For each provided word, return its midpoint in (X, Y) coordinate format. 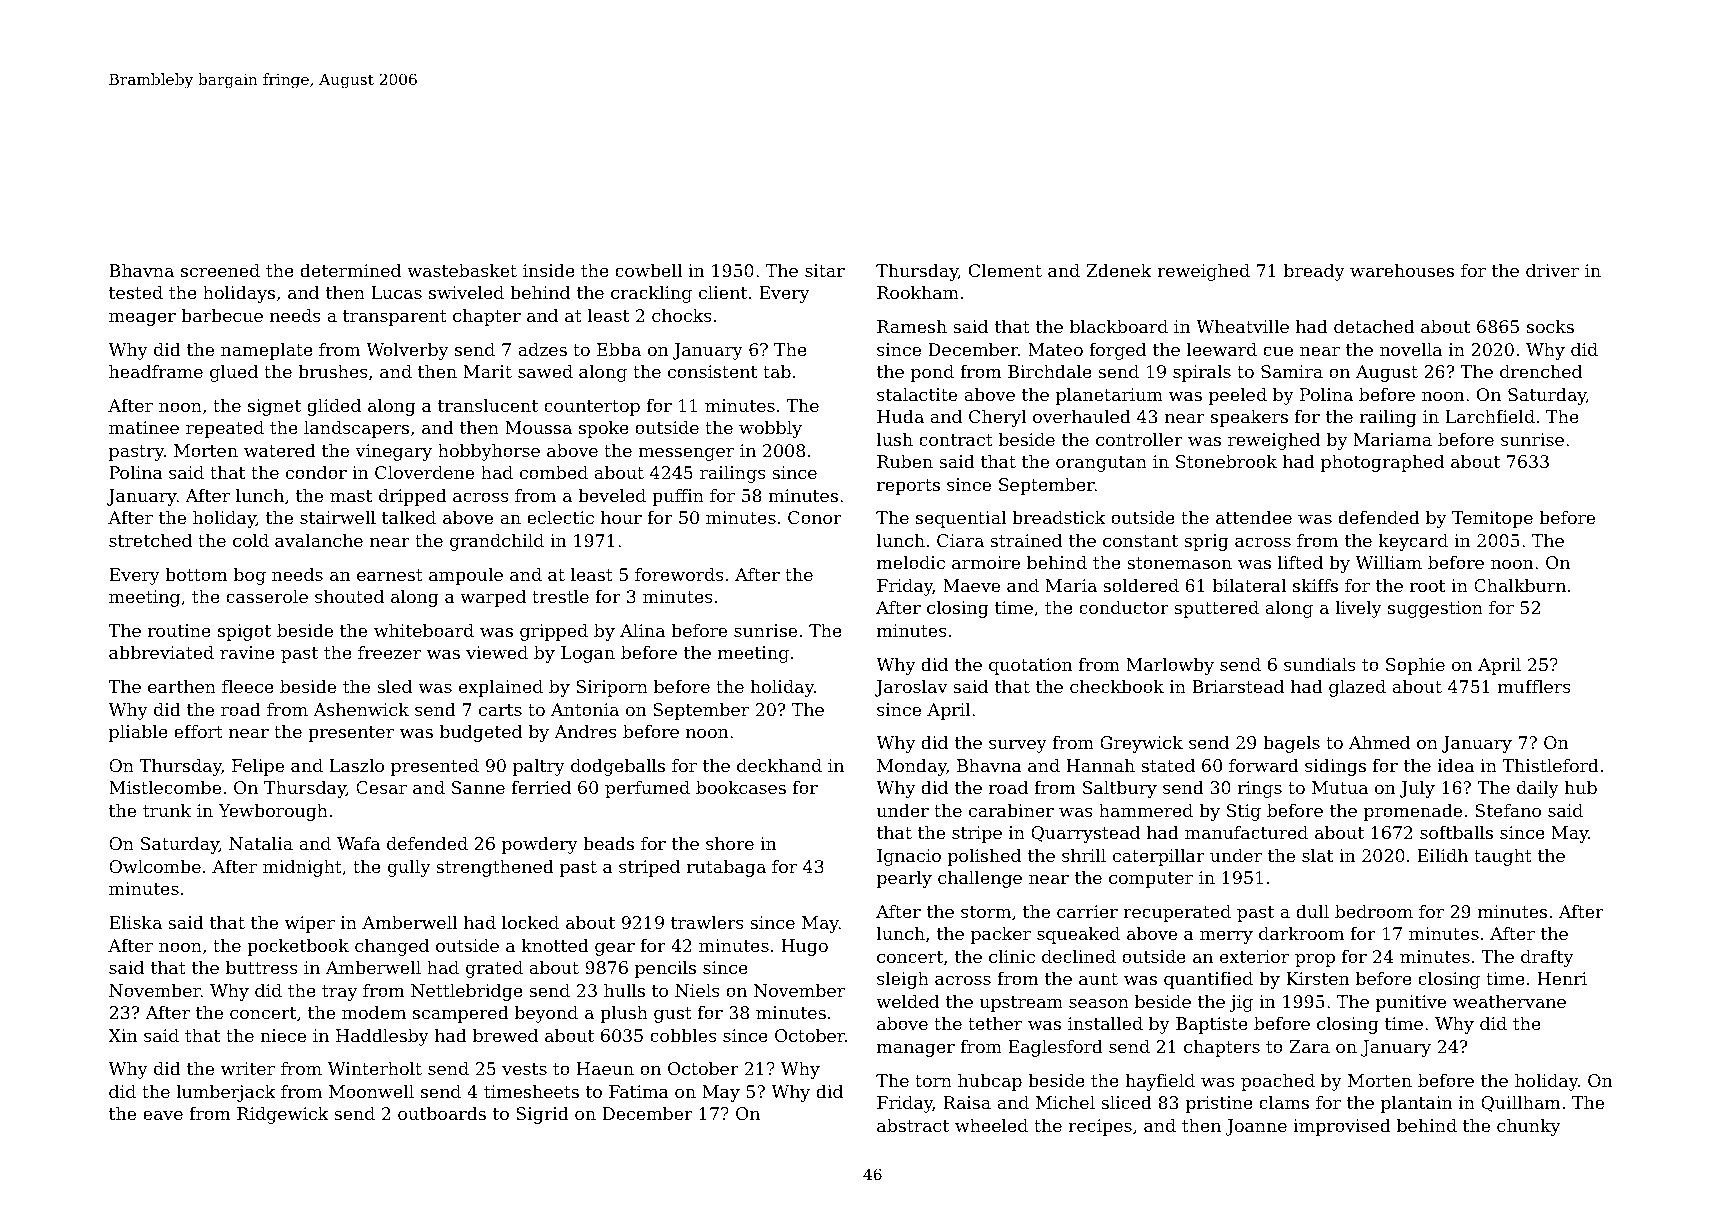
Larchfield (1490, 416)
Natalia (261, 843)
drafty (1547, 958)
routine (179, 630)
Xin (122, 1035)
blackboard (1119, 326)
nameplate (267, 351)
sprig (1206, 542)
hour (621, 517)
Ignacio (909, 857)
